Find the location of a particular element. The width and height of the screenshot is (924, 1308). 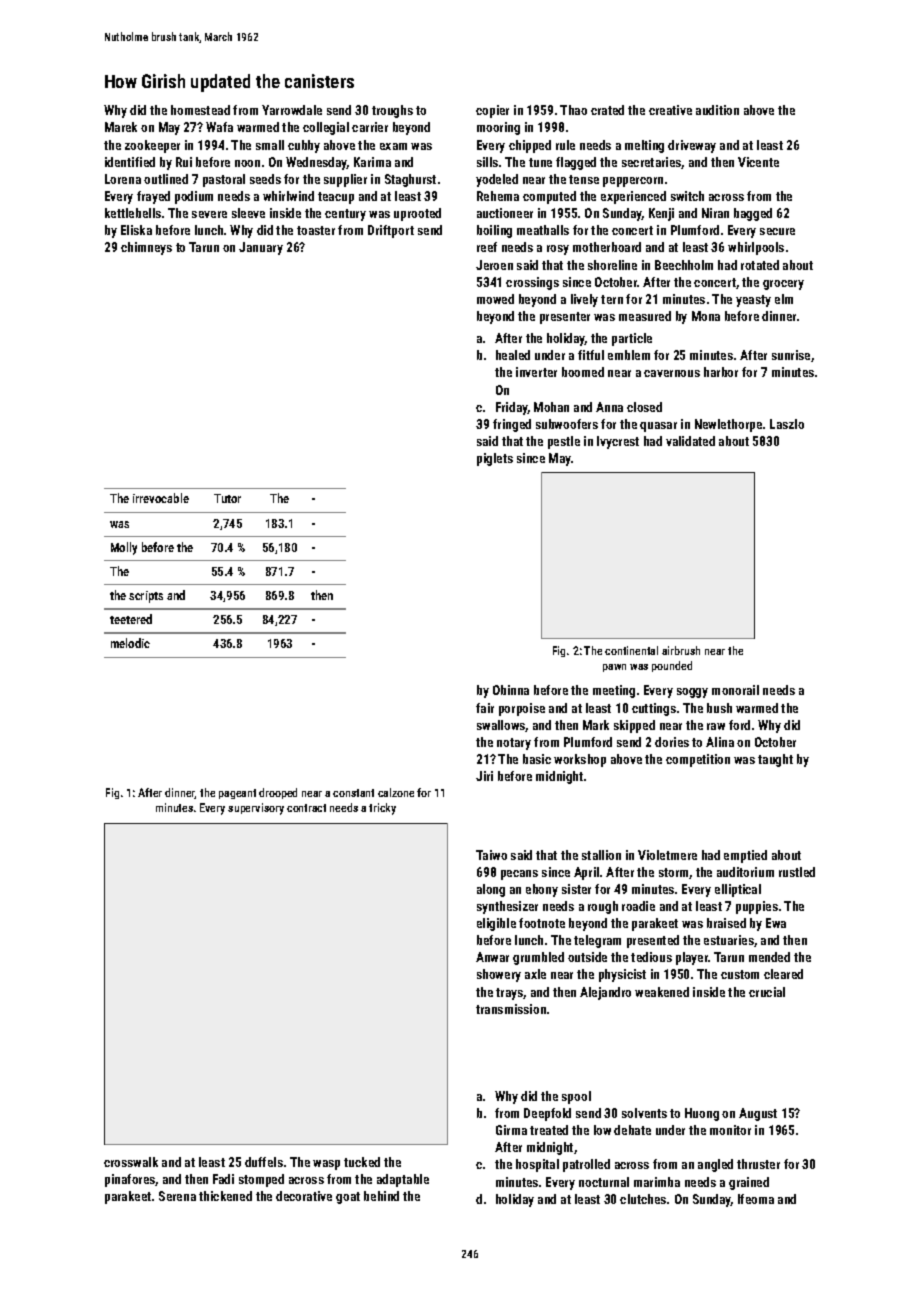

Laszlo is located at coordinates (787, 424).
